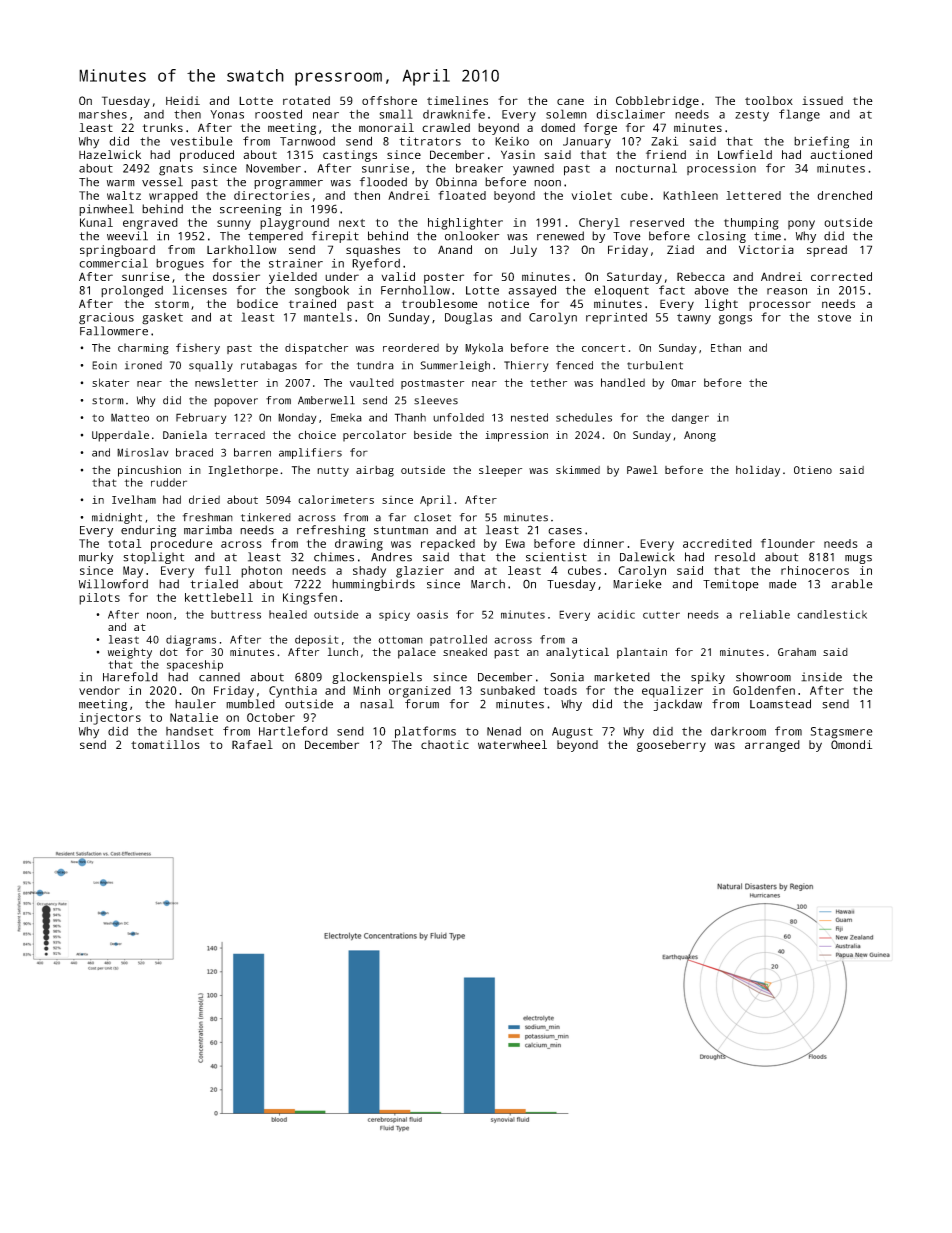 This image has height=1233, width=952. I want to click on chaotic, so click(445, 744).
